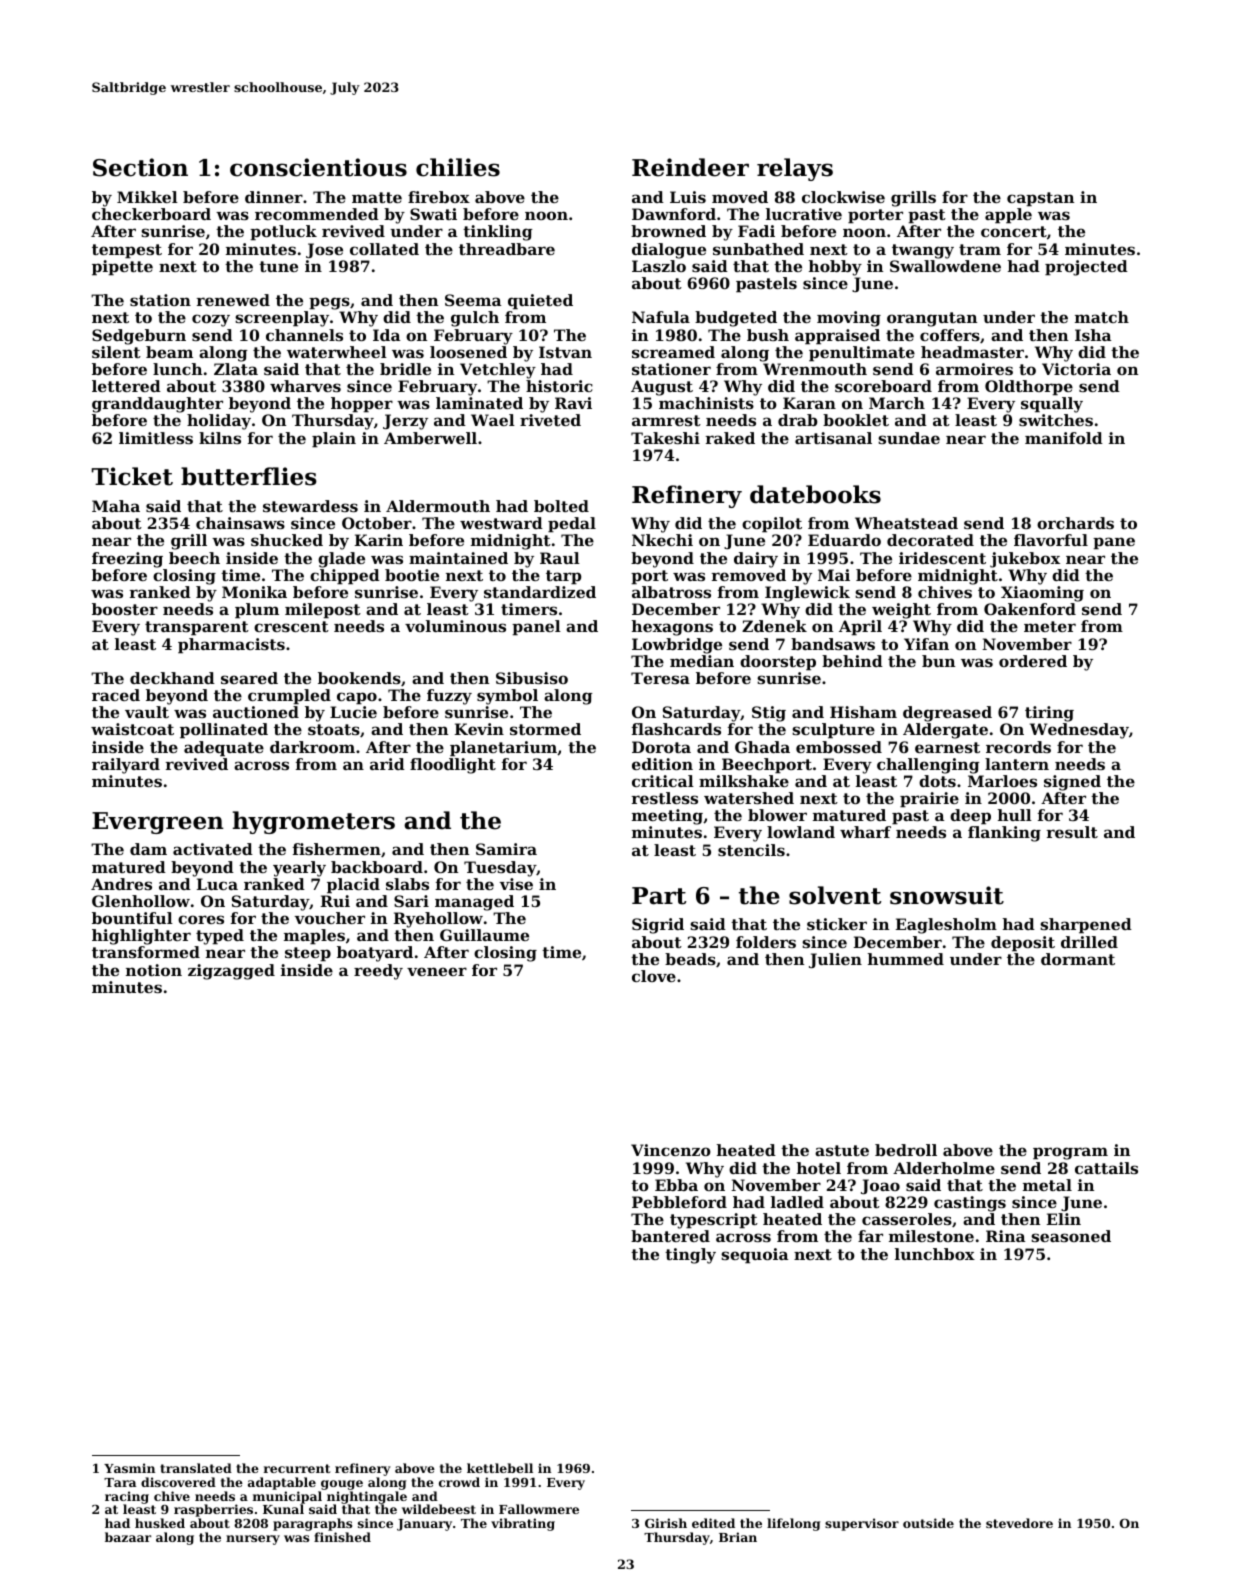  Describe the element at coordinates (852, 661) in the screenshot. I see `behind` at that location.
